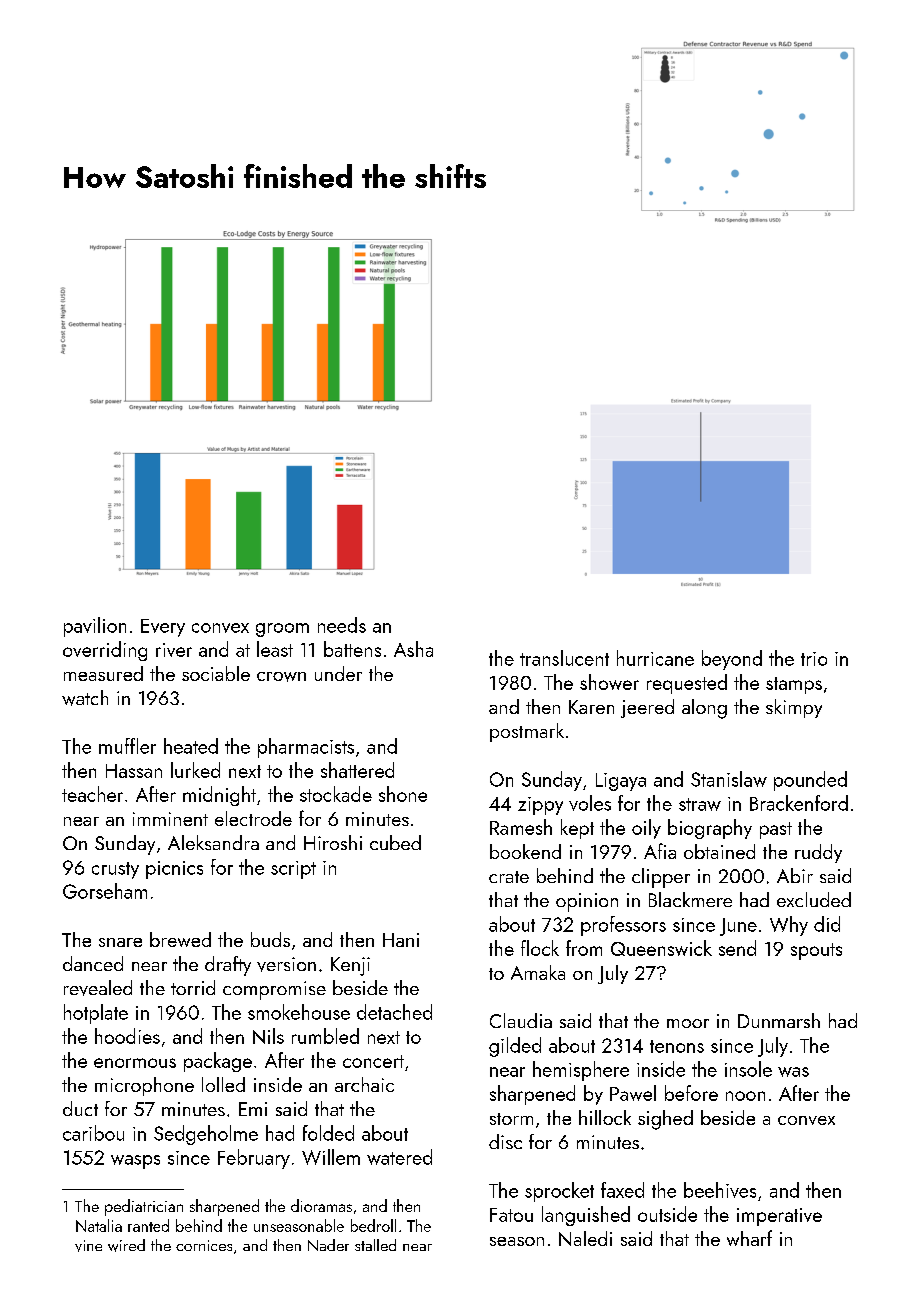  What do you see at coordinates (134, 771) in the screenshot?
I see `Hassan` at bounding box center [134, 771].
